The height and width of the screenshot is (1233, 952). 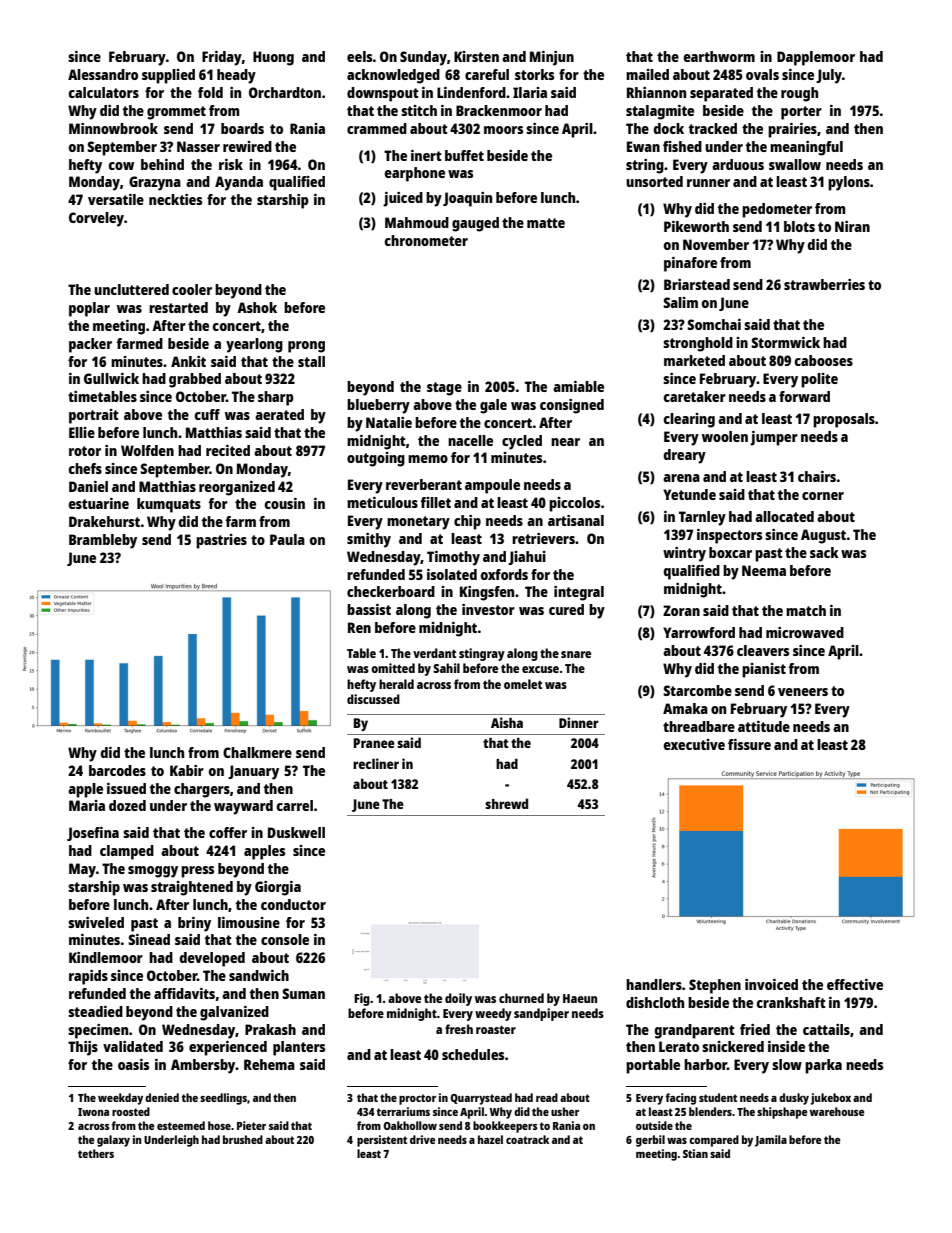 What do you see at coordinates (579, 722) in the screenshot?
I see `Dinner` at bounding box center [579, 722].
